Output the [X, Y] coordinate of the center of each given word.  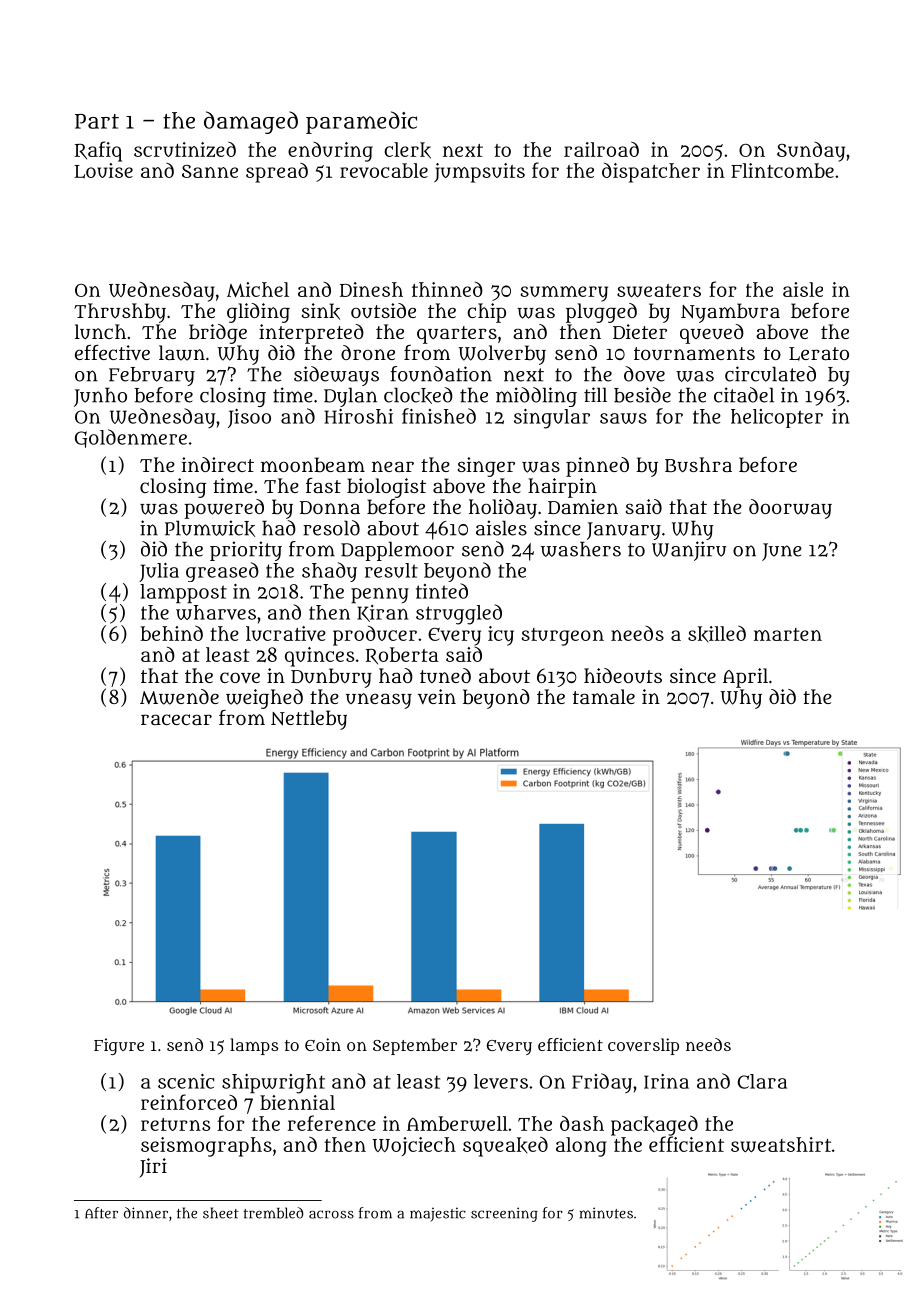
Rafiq [98, 151]
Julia [159, 572]
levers [501, 1081]
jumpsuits [479, 173]
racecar [176, 719]
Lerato [819, 354]
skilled [717, 634]
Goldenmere [131, 438]
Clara [762, 1081]
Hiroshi [358, 416]
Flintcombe [782, 170]
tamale [604, 696]
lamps [254, 1046]
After [101, 1213]
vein [437, 696]
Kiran [383, 613]
